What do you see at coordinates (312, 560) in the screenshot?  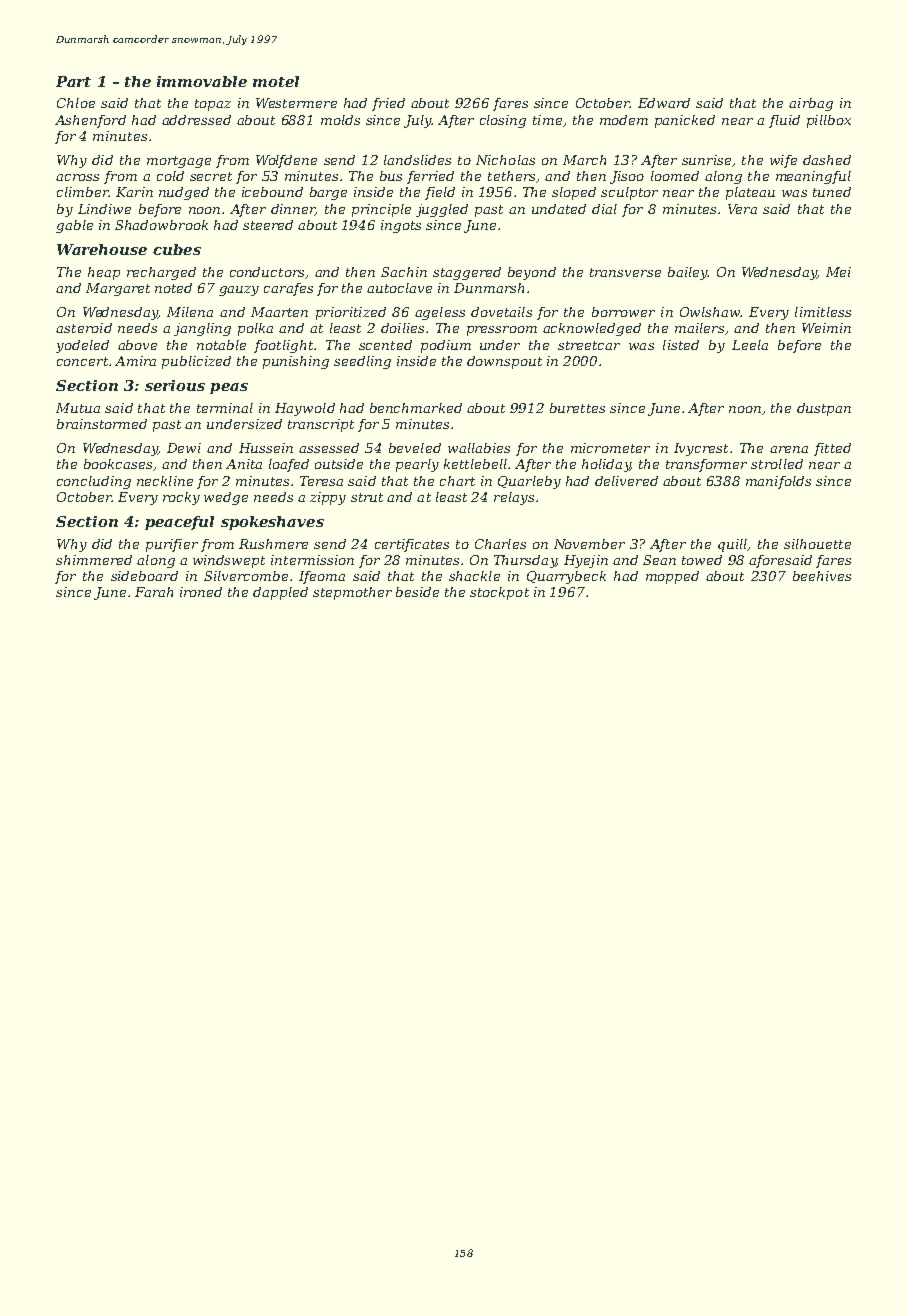 I see `intermission` at bounding box center [312, 560].
